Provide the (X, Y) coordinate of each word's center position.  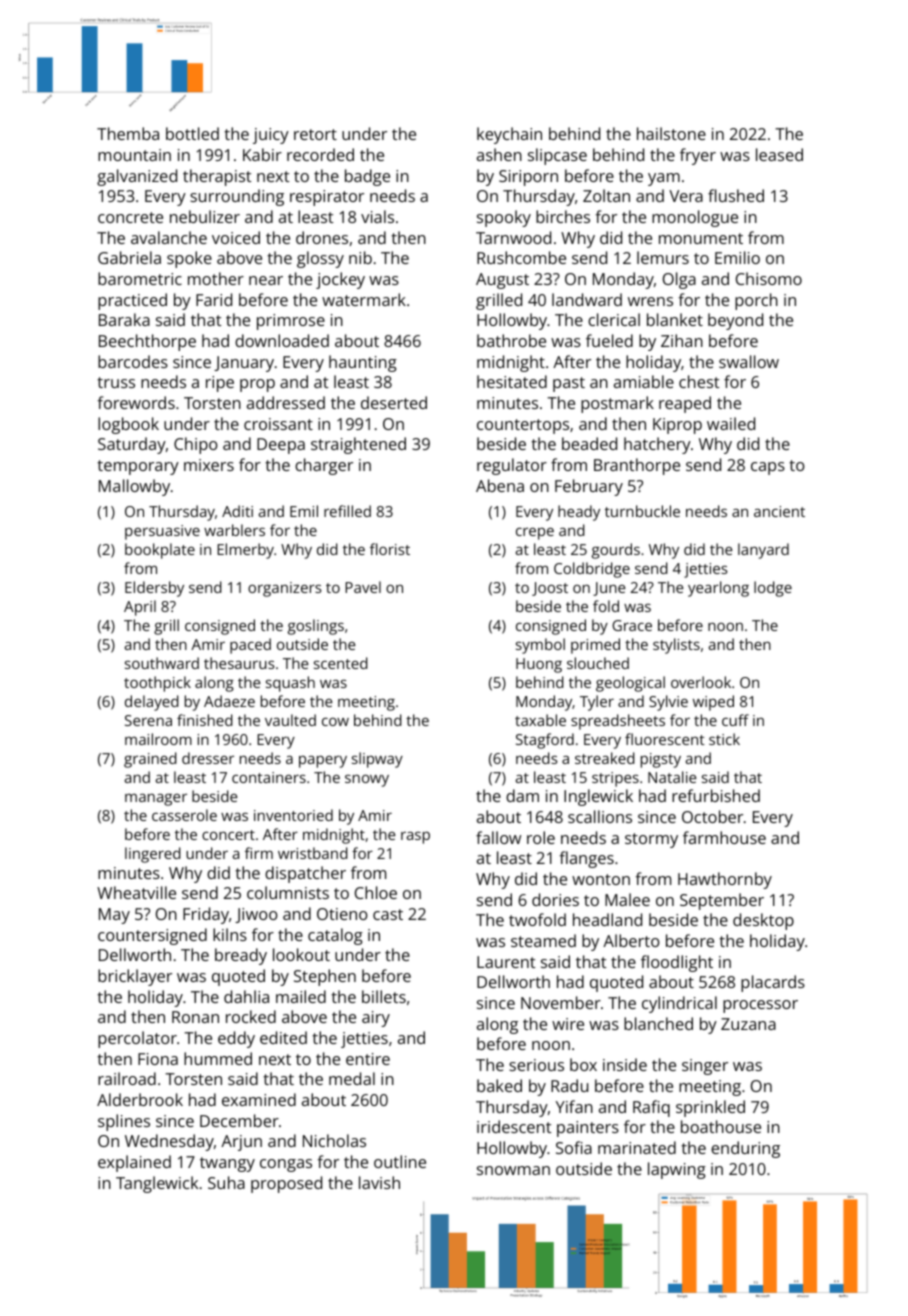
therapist (217, 177)
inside (625, 1064)
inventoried (293, 815)
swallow (749, 361)
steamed (543, 940)
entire (368, 1059)
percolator (137, 1039)
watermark (364, 299)
